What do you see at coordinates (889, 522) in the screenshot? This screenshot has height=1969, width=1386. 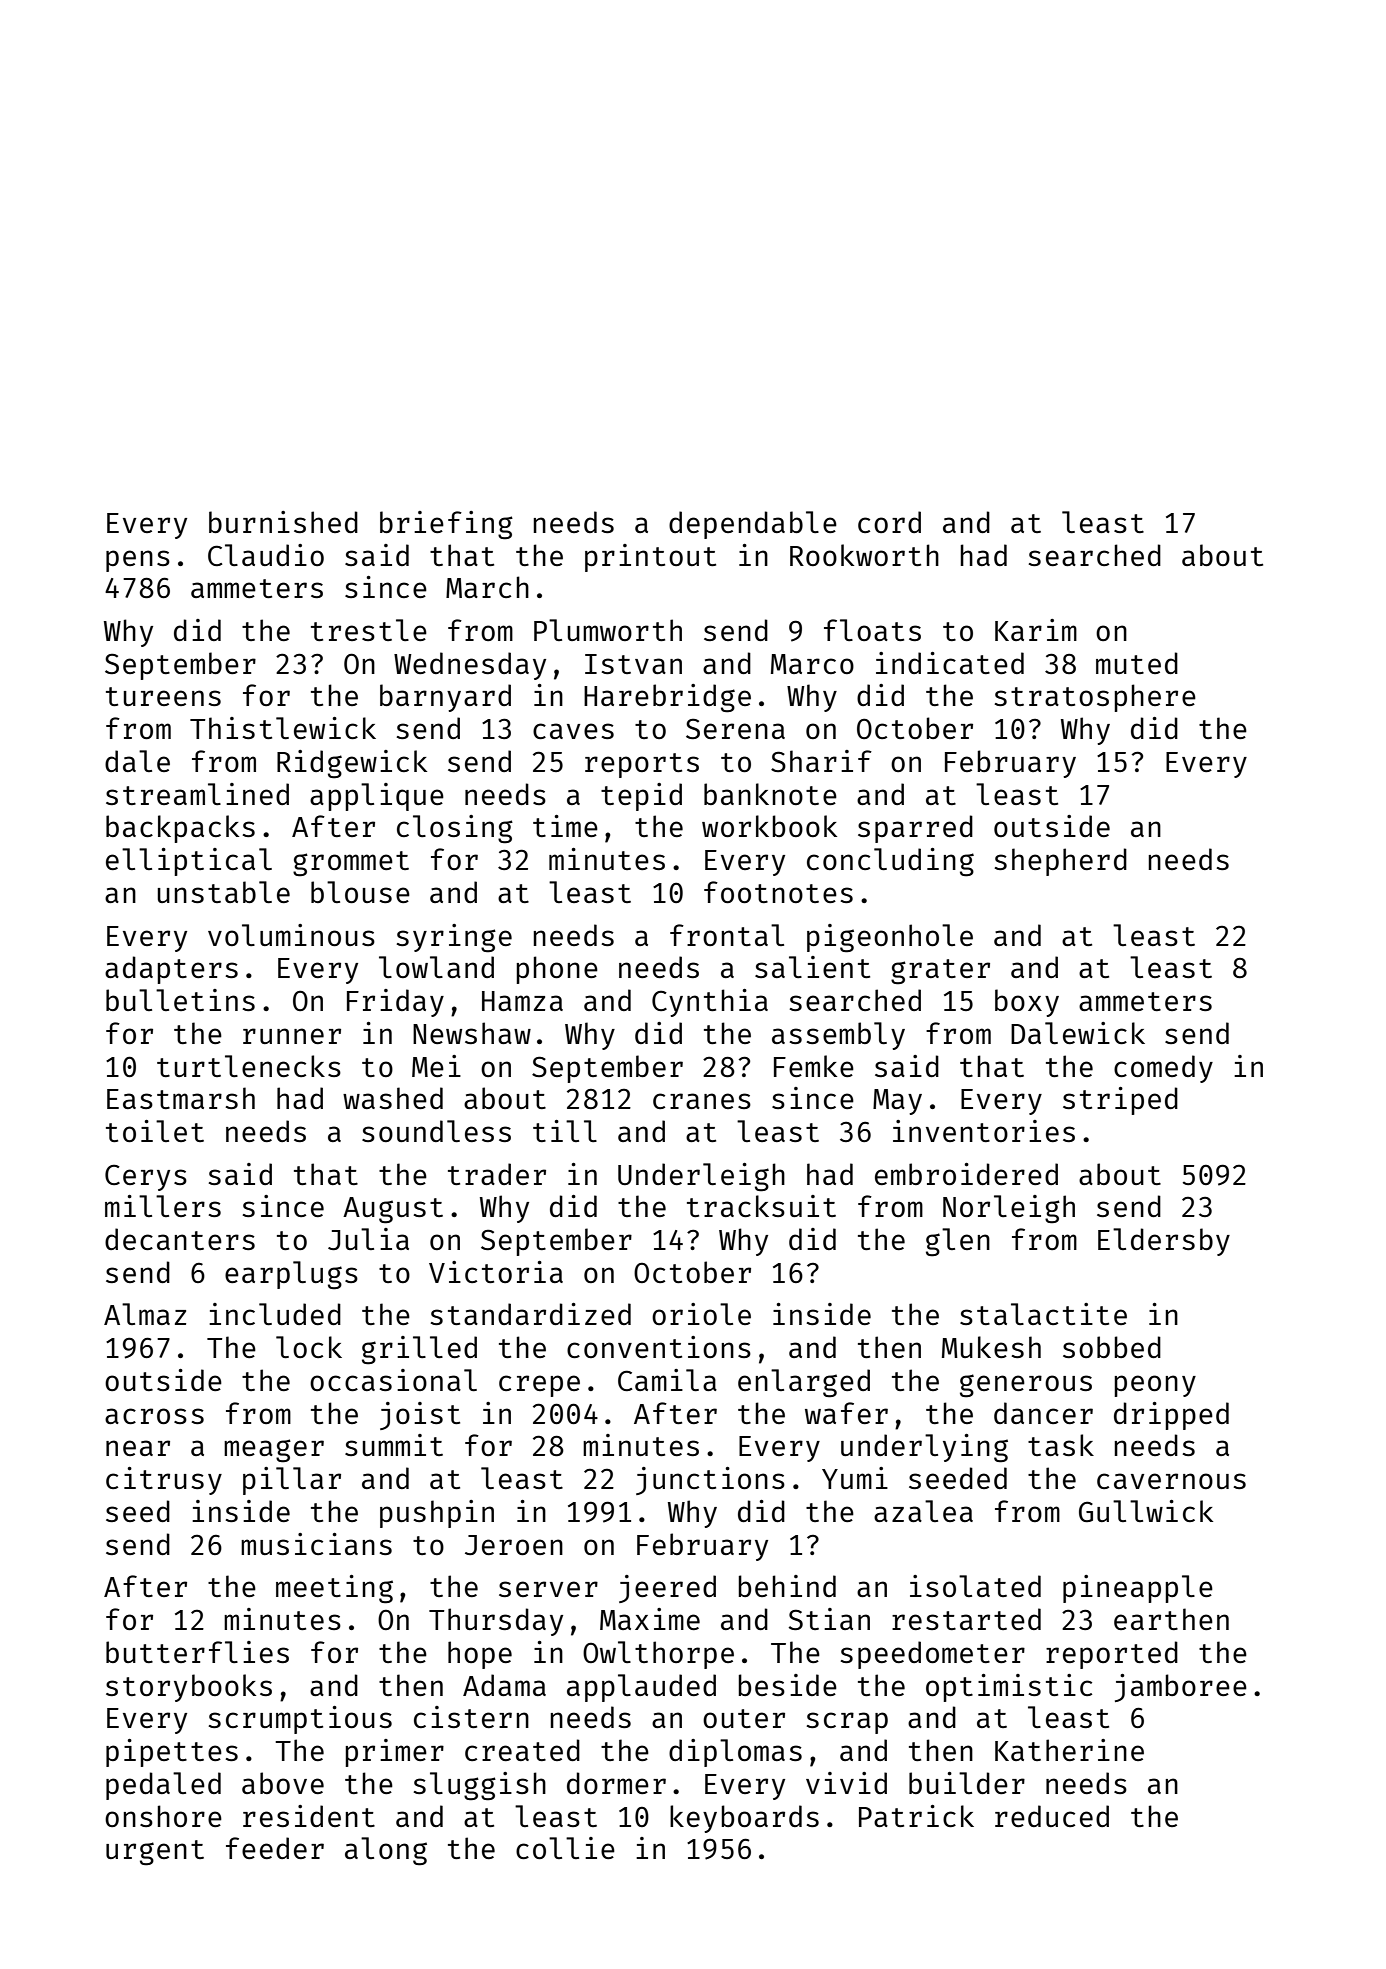 I see `cord` at bounding box center [889, 522].
